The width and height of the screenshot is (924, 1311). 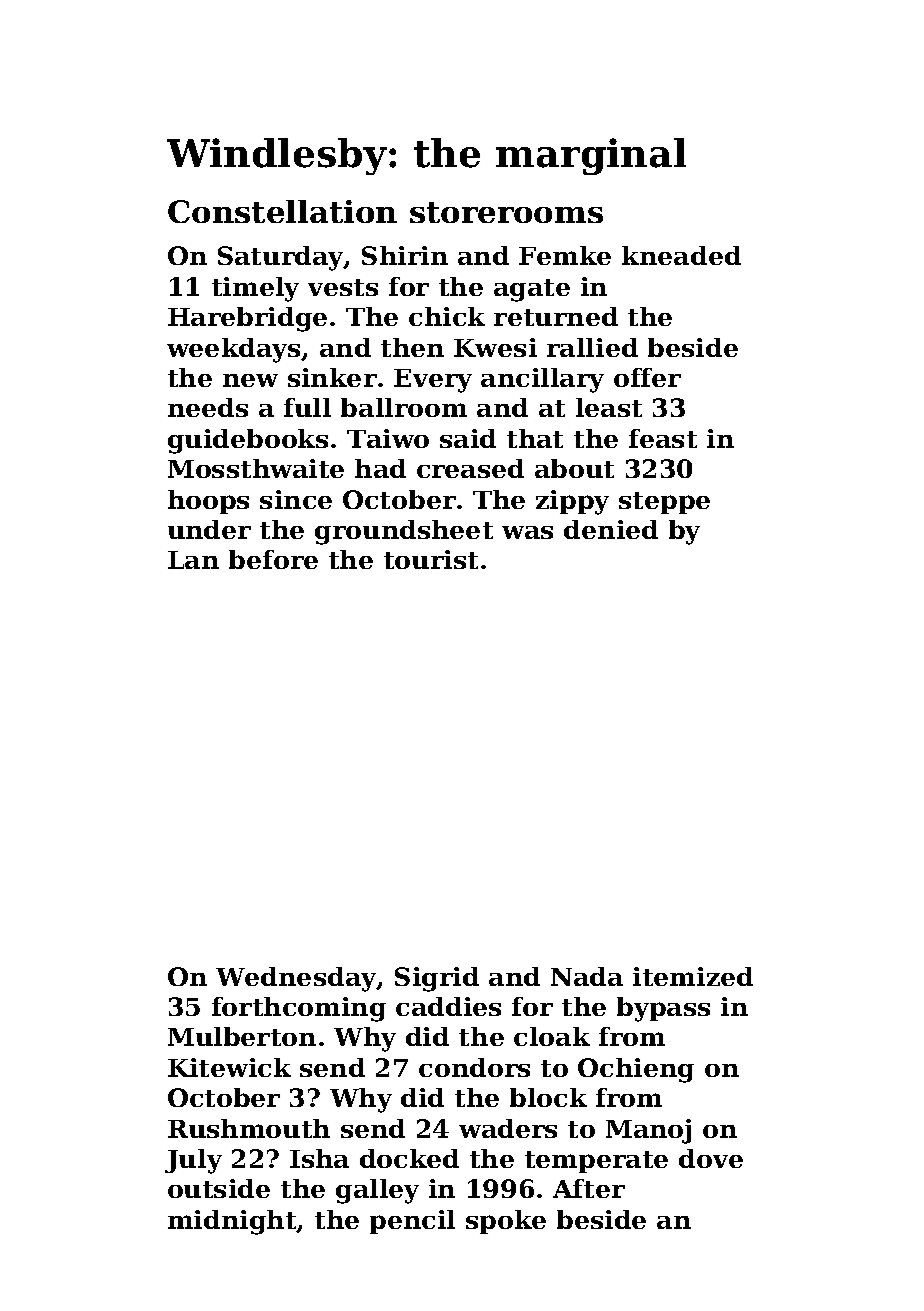 I want to click on groundsheet, so click(x=404, y=532).
